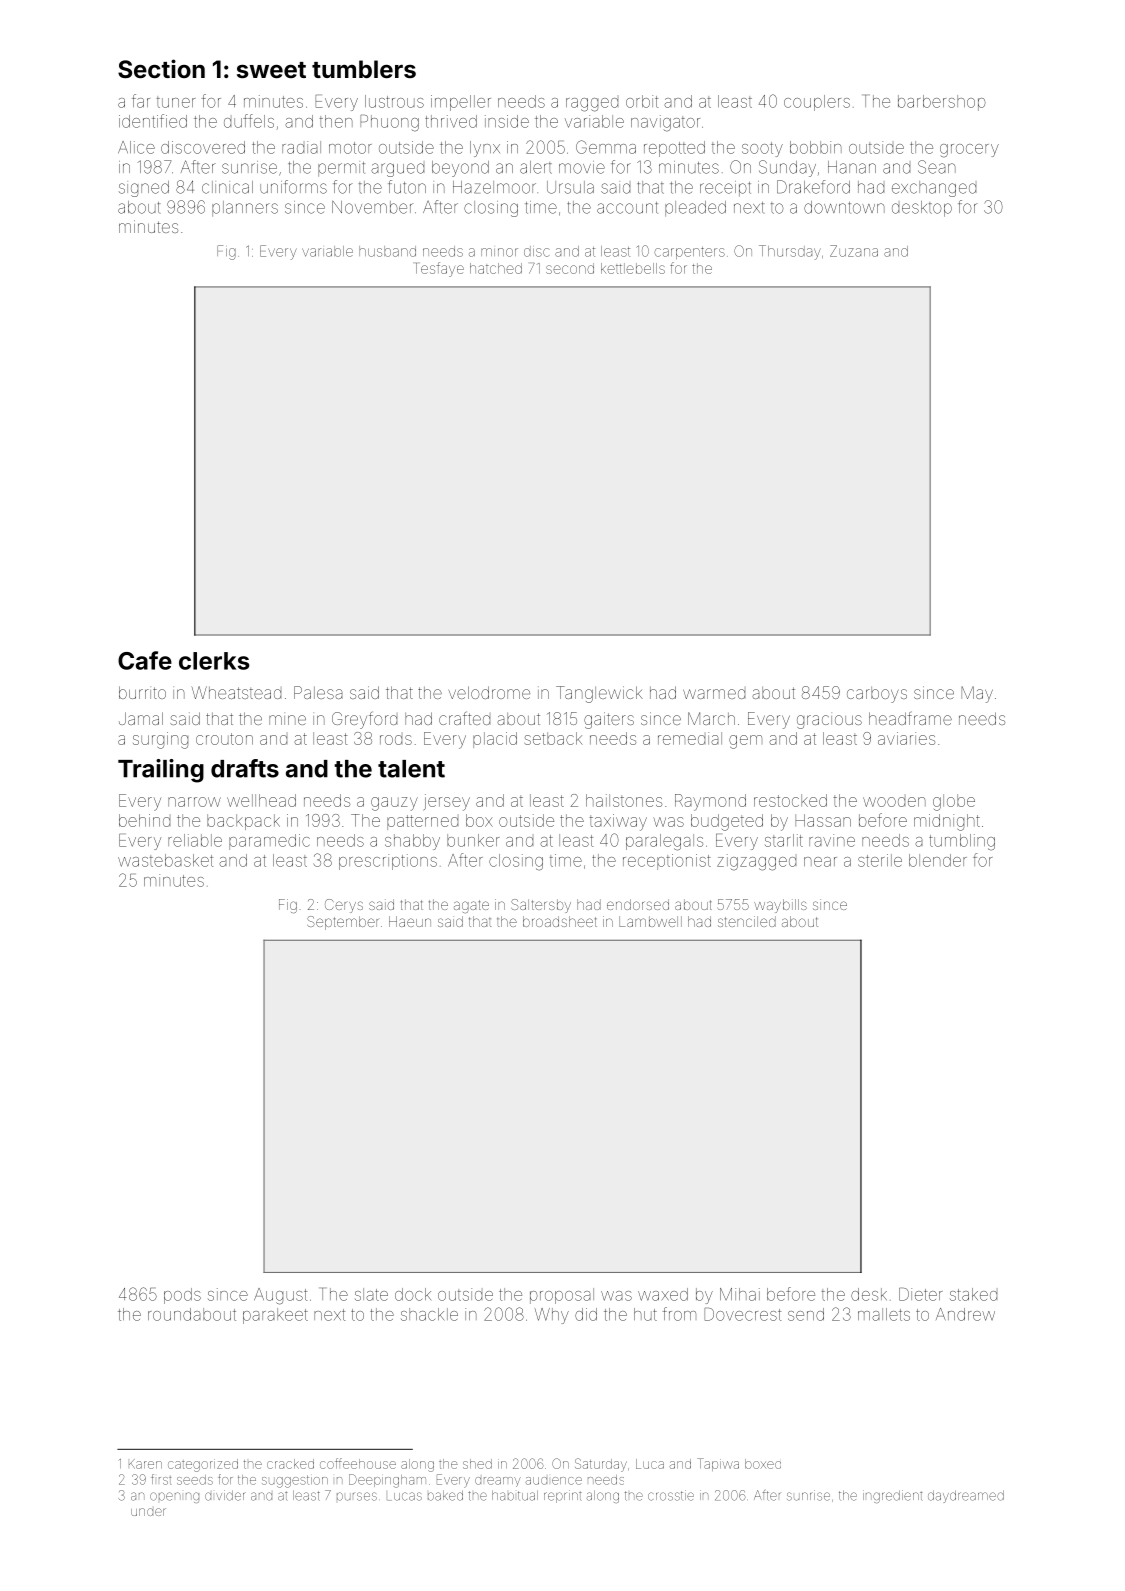 This screenshot has width=1125, height=1591. I want to click on waxed, so click(663, 1294).
